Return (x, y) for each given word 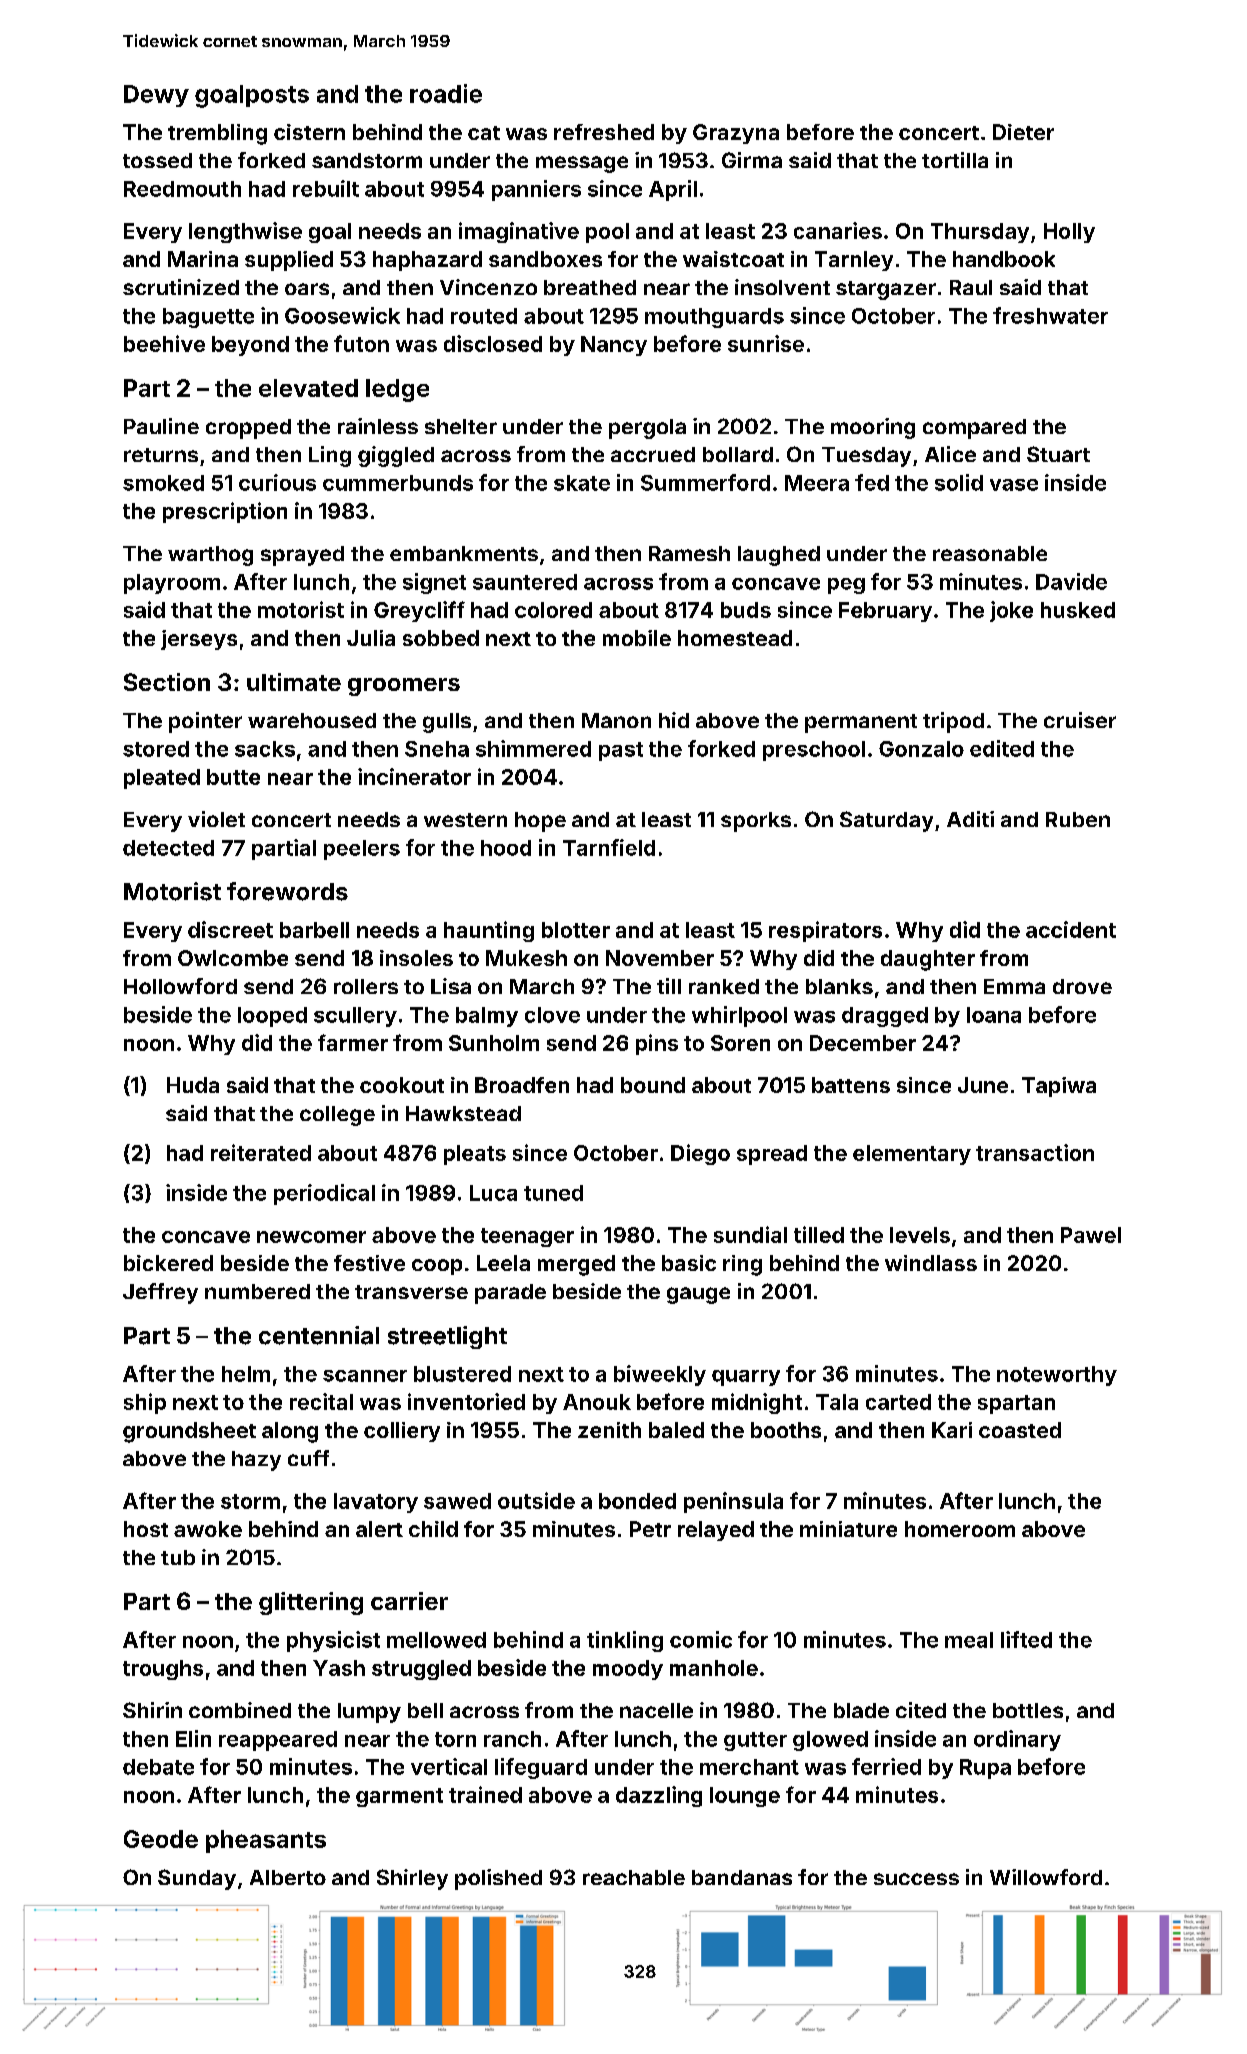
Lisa (451, 986)
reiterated (261, 1152)
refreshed (604, 132)
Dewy (156, 96)
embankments (464, 553)
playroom (172, 584)
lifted (1026, 1639)
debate (158, 1767)
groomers (404, 687)
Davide (1071, 581)
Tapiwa (1059, 1087)
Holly (1069, 233)
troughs (163, 1670)
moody (628, 1670)
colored (553, 610)
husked (1078, 610)
